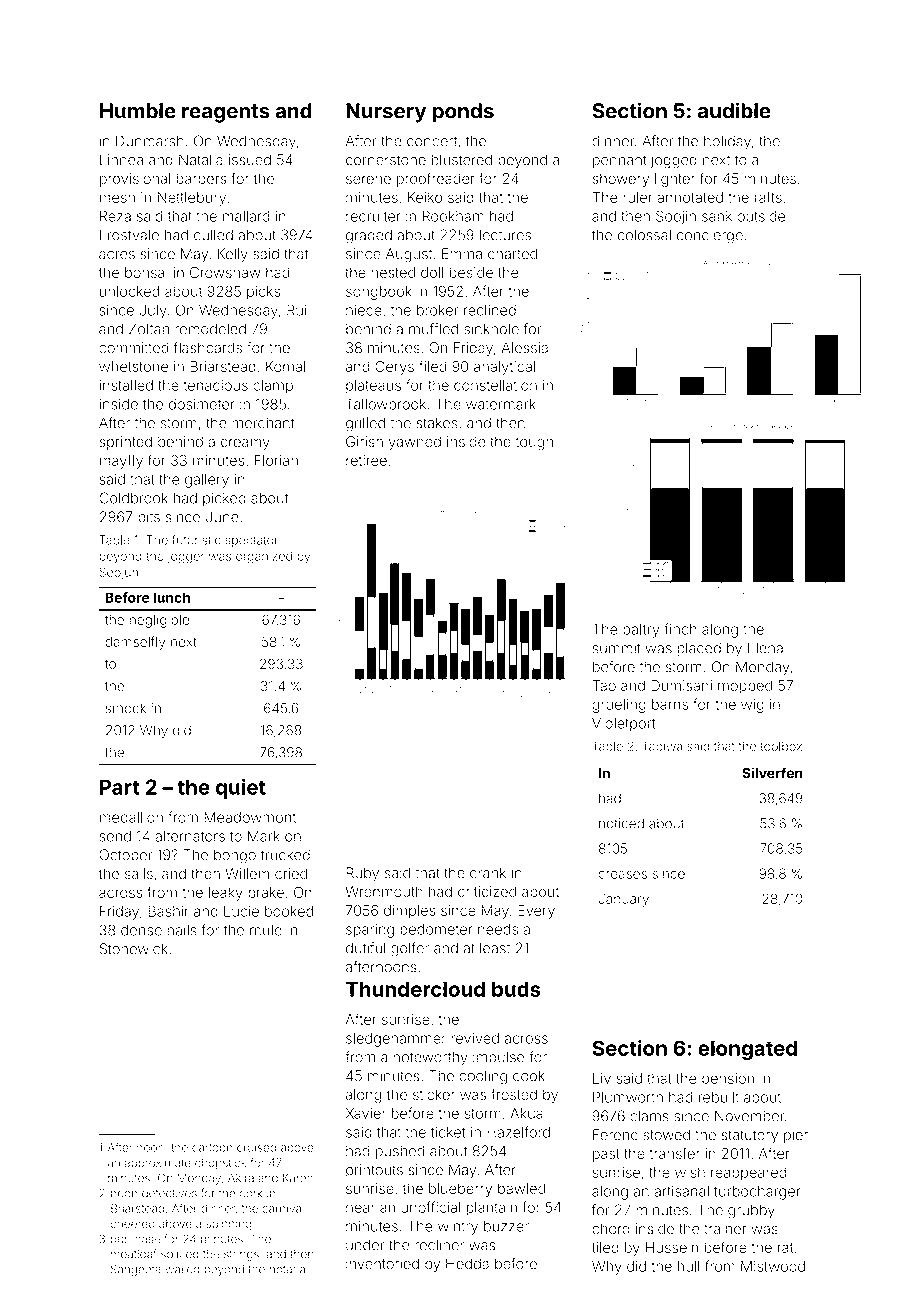 The width and height of the screenshot is (908, 1316). I want to click on pushed, so click(400, 1152).
